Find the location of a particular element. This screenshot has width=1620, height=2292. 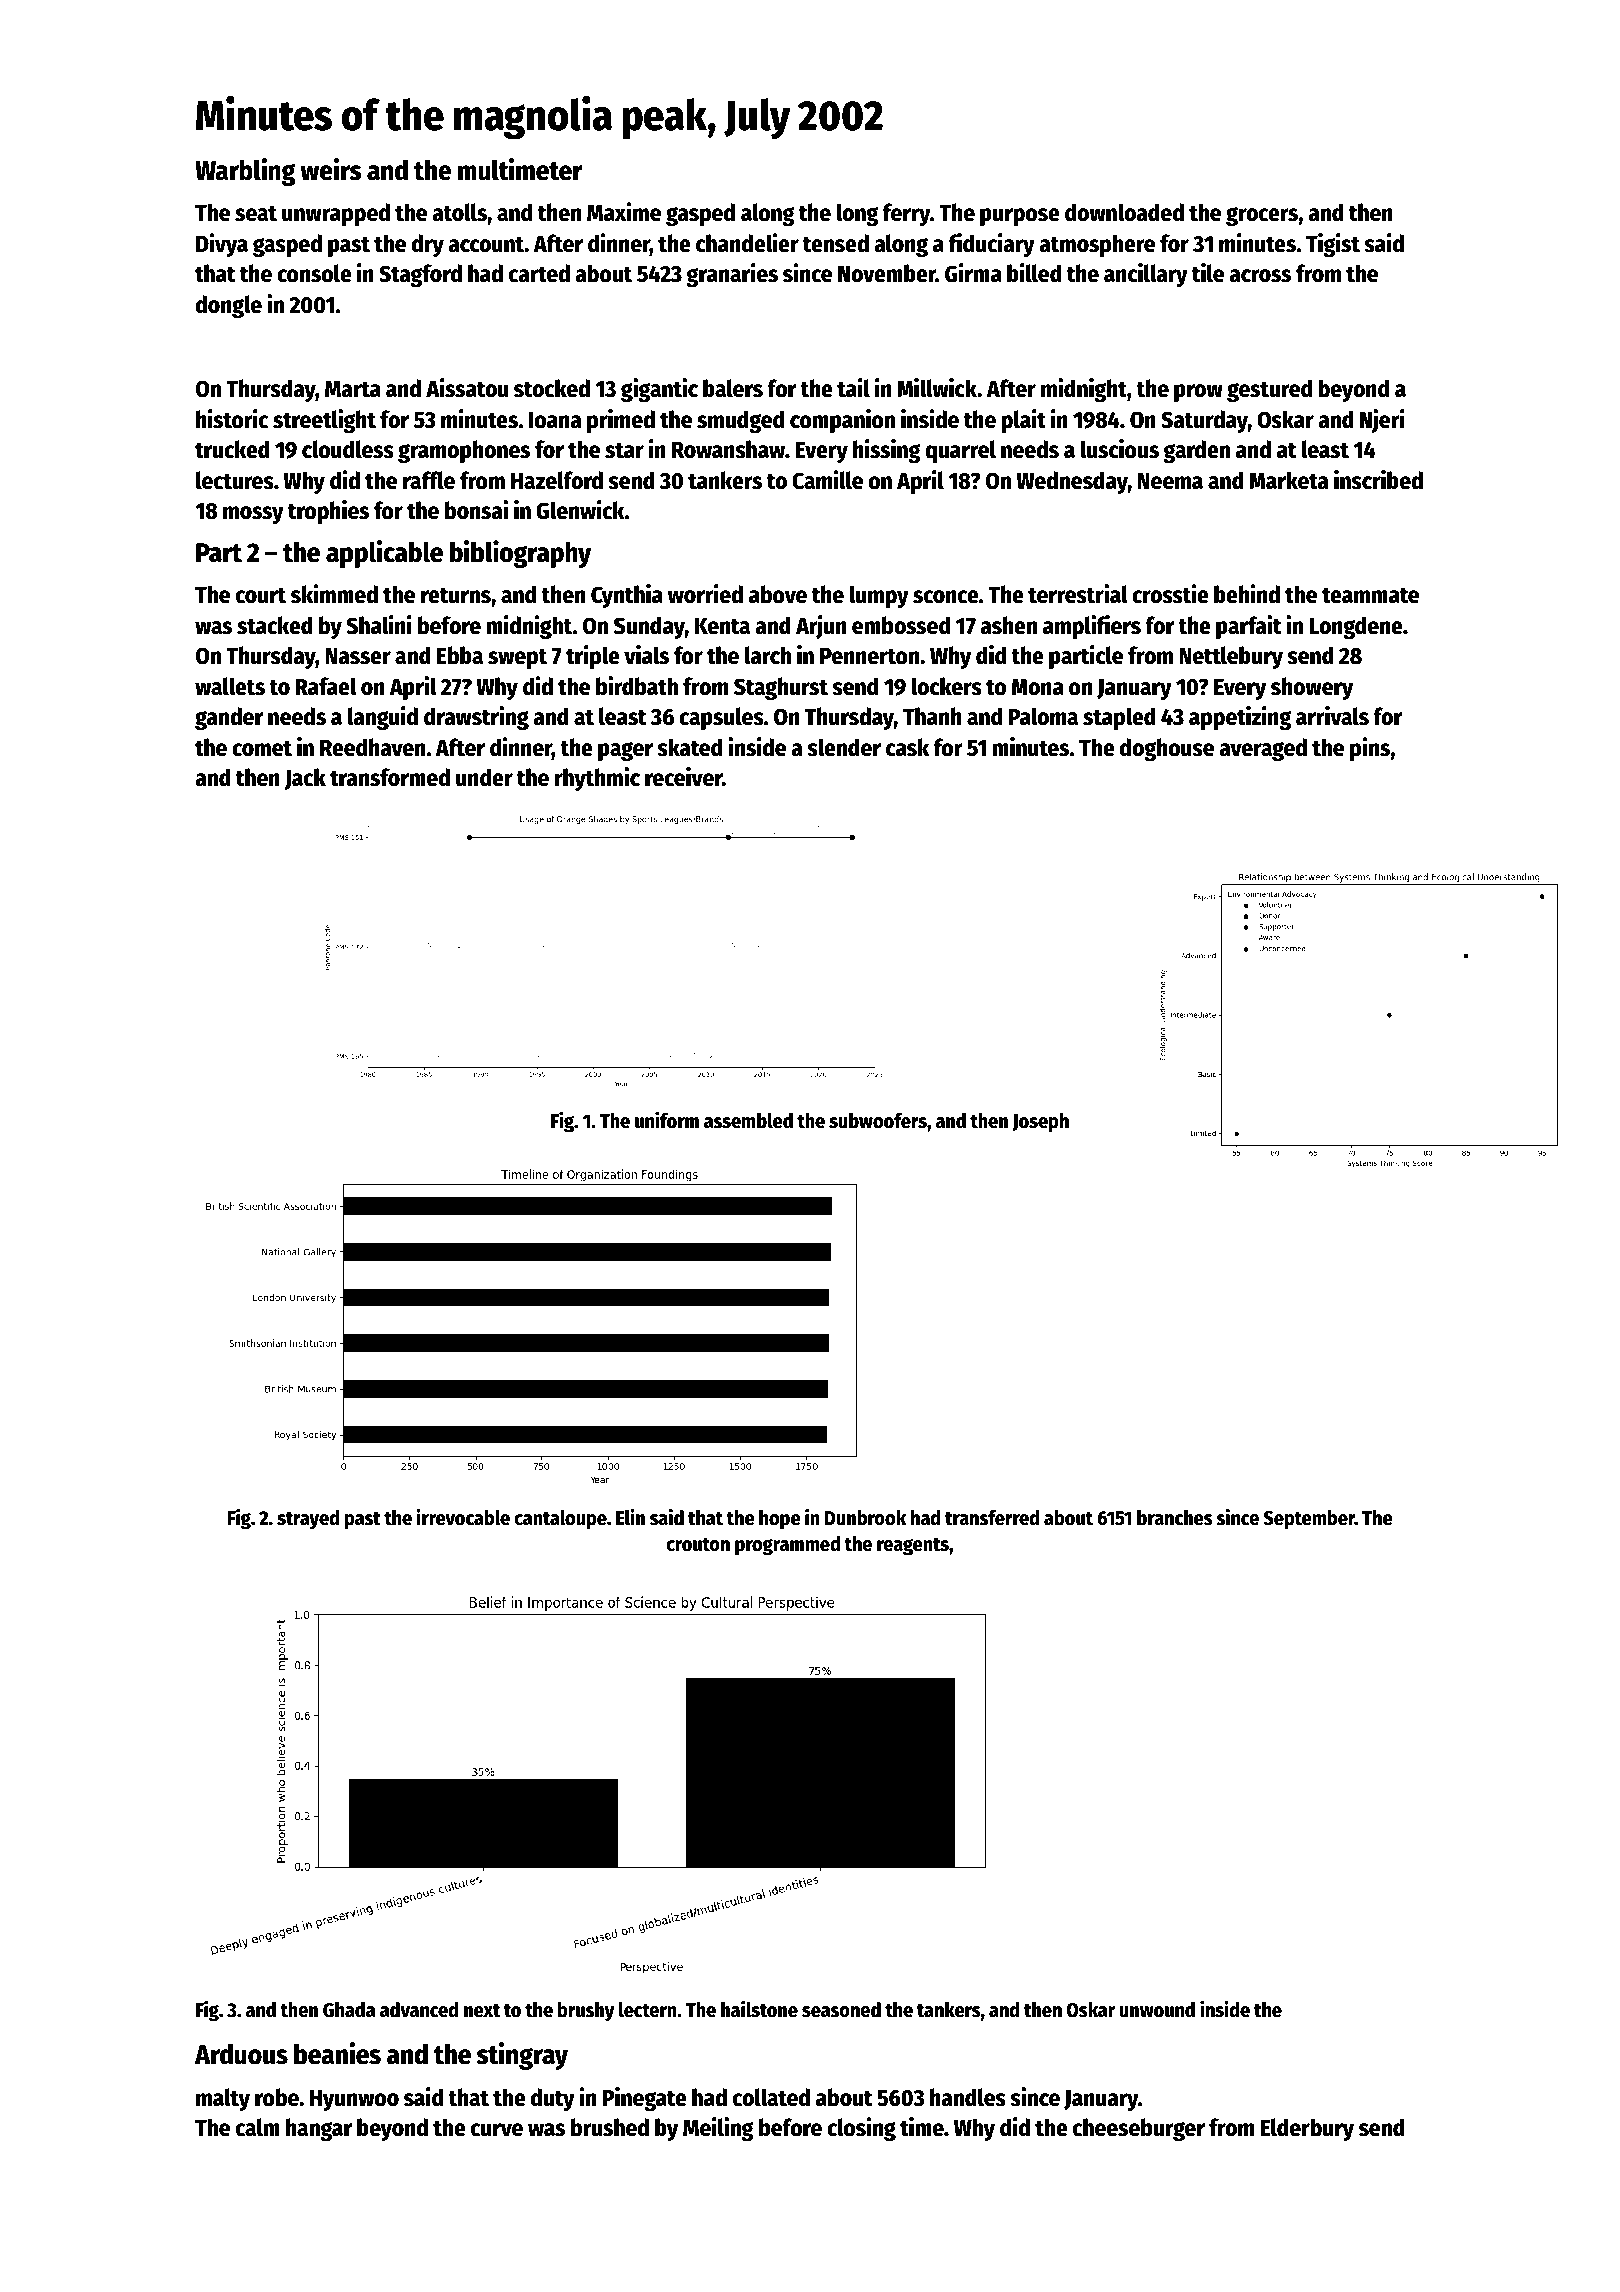

Joseph is located at coordinates (1040, 1123).
